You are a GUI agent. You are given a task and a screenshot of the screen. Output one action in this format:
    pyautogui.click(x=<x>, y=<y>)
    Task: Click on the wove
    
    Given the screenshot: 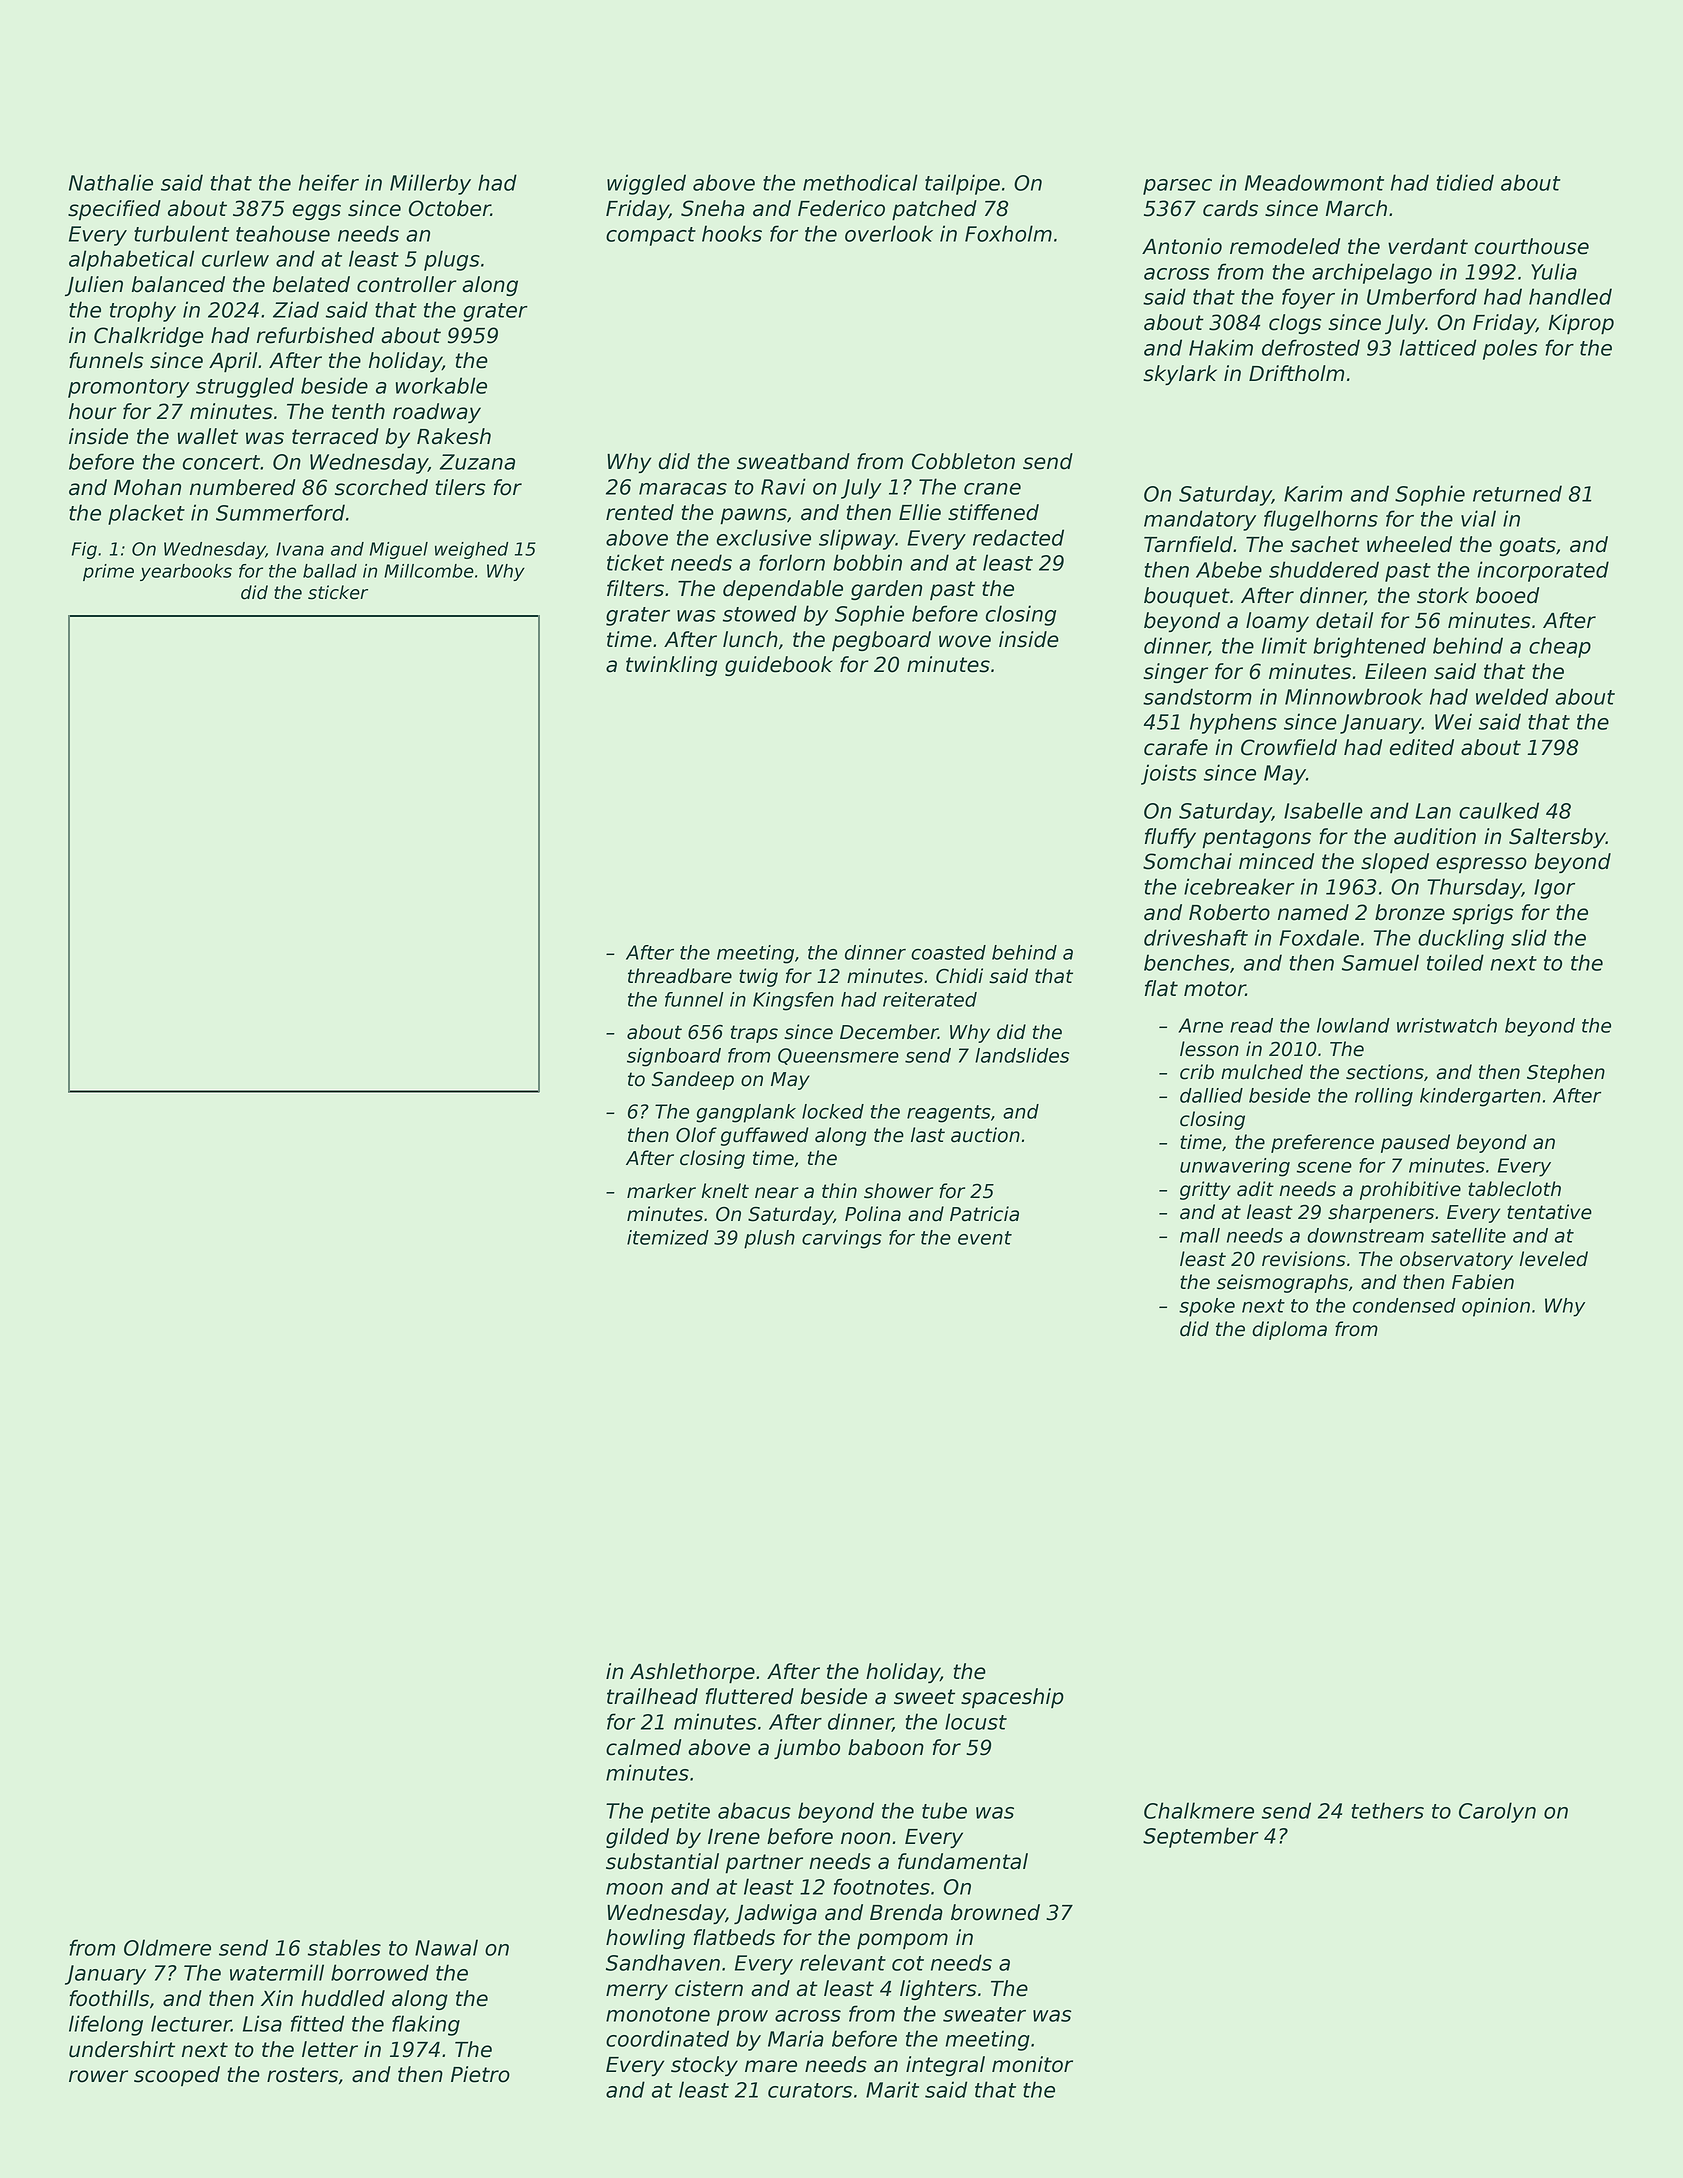 What is the action you would take?
    pyautogui.click(x=965, y=641)
